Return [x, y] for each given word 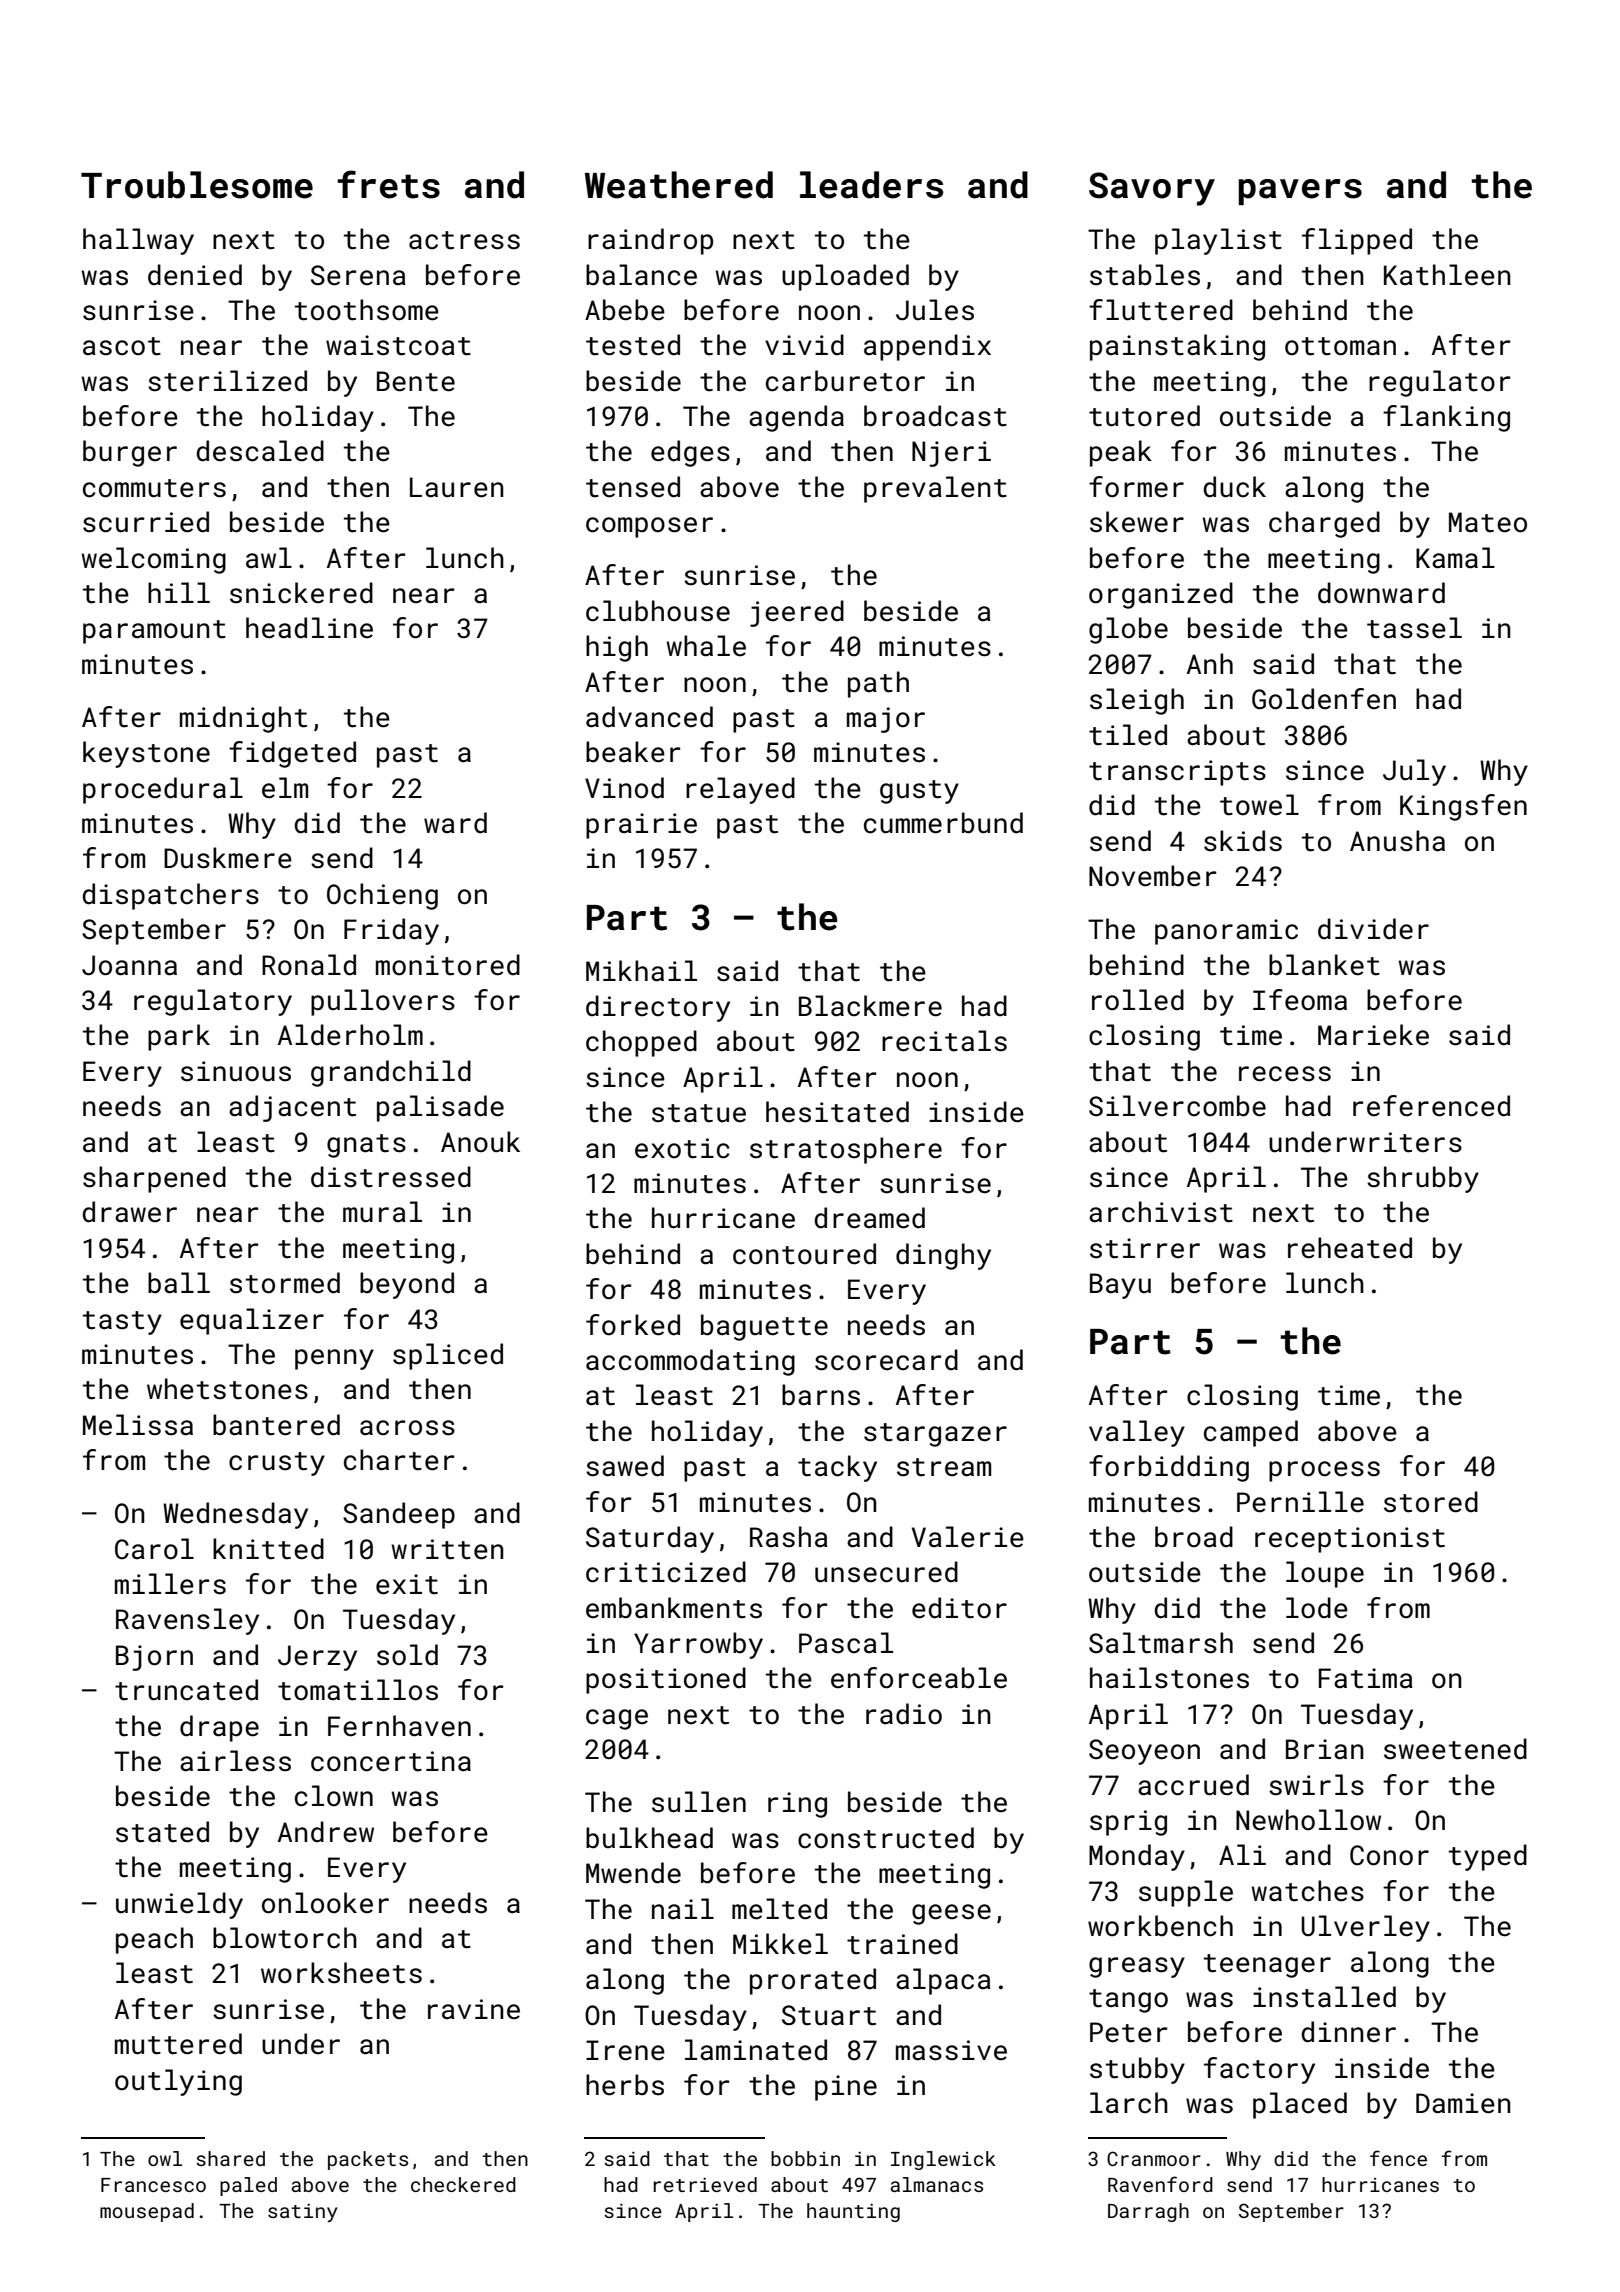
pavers [1300, 192]
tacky [837, 1468]
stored [1431, 1502]
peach [154, 1940]
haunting [853, 2212]
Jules [935, 310]
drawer [130, 1212]
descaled [260, 451]
